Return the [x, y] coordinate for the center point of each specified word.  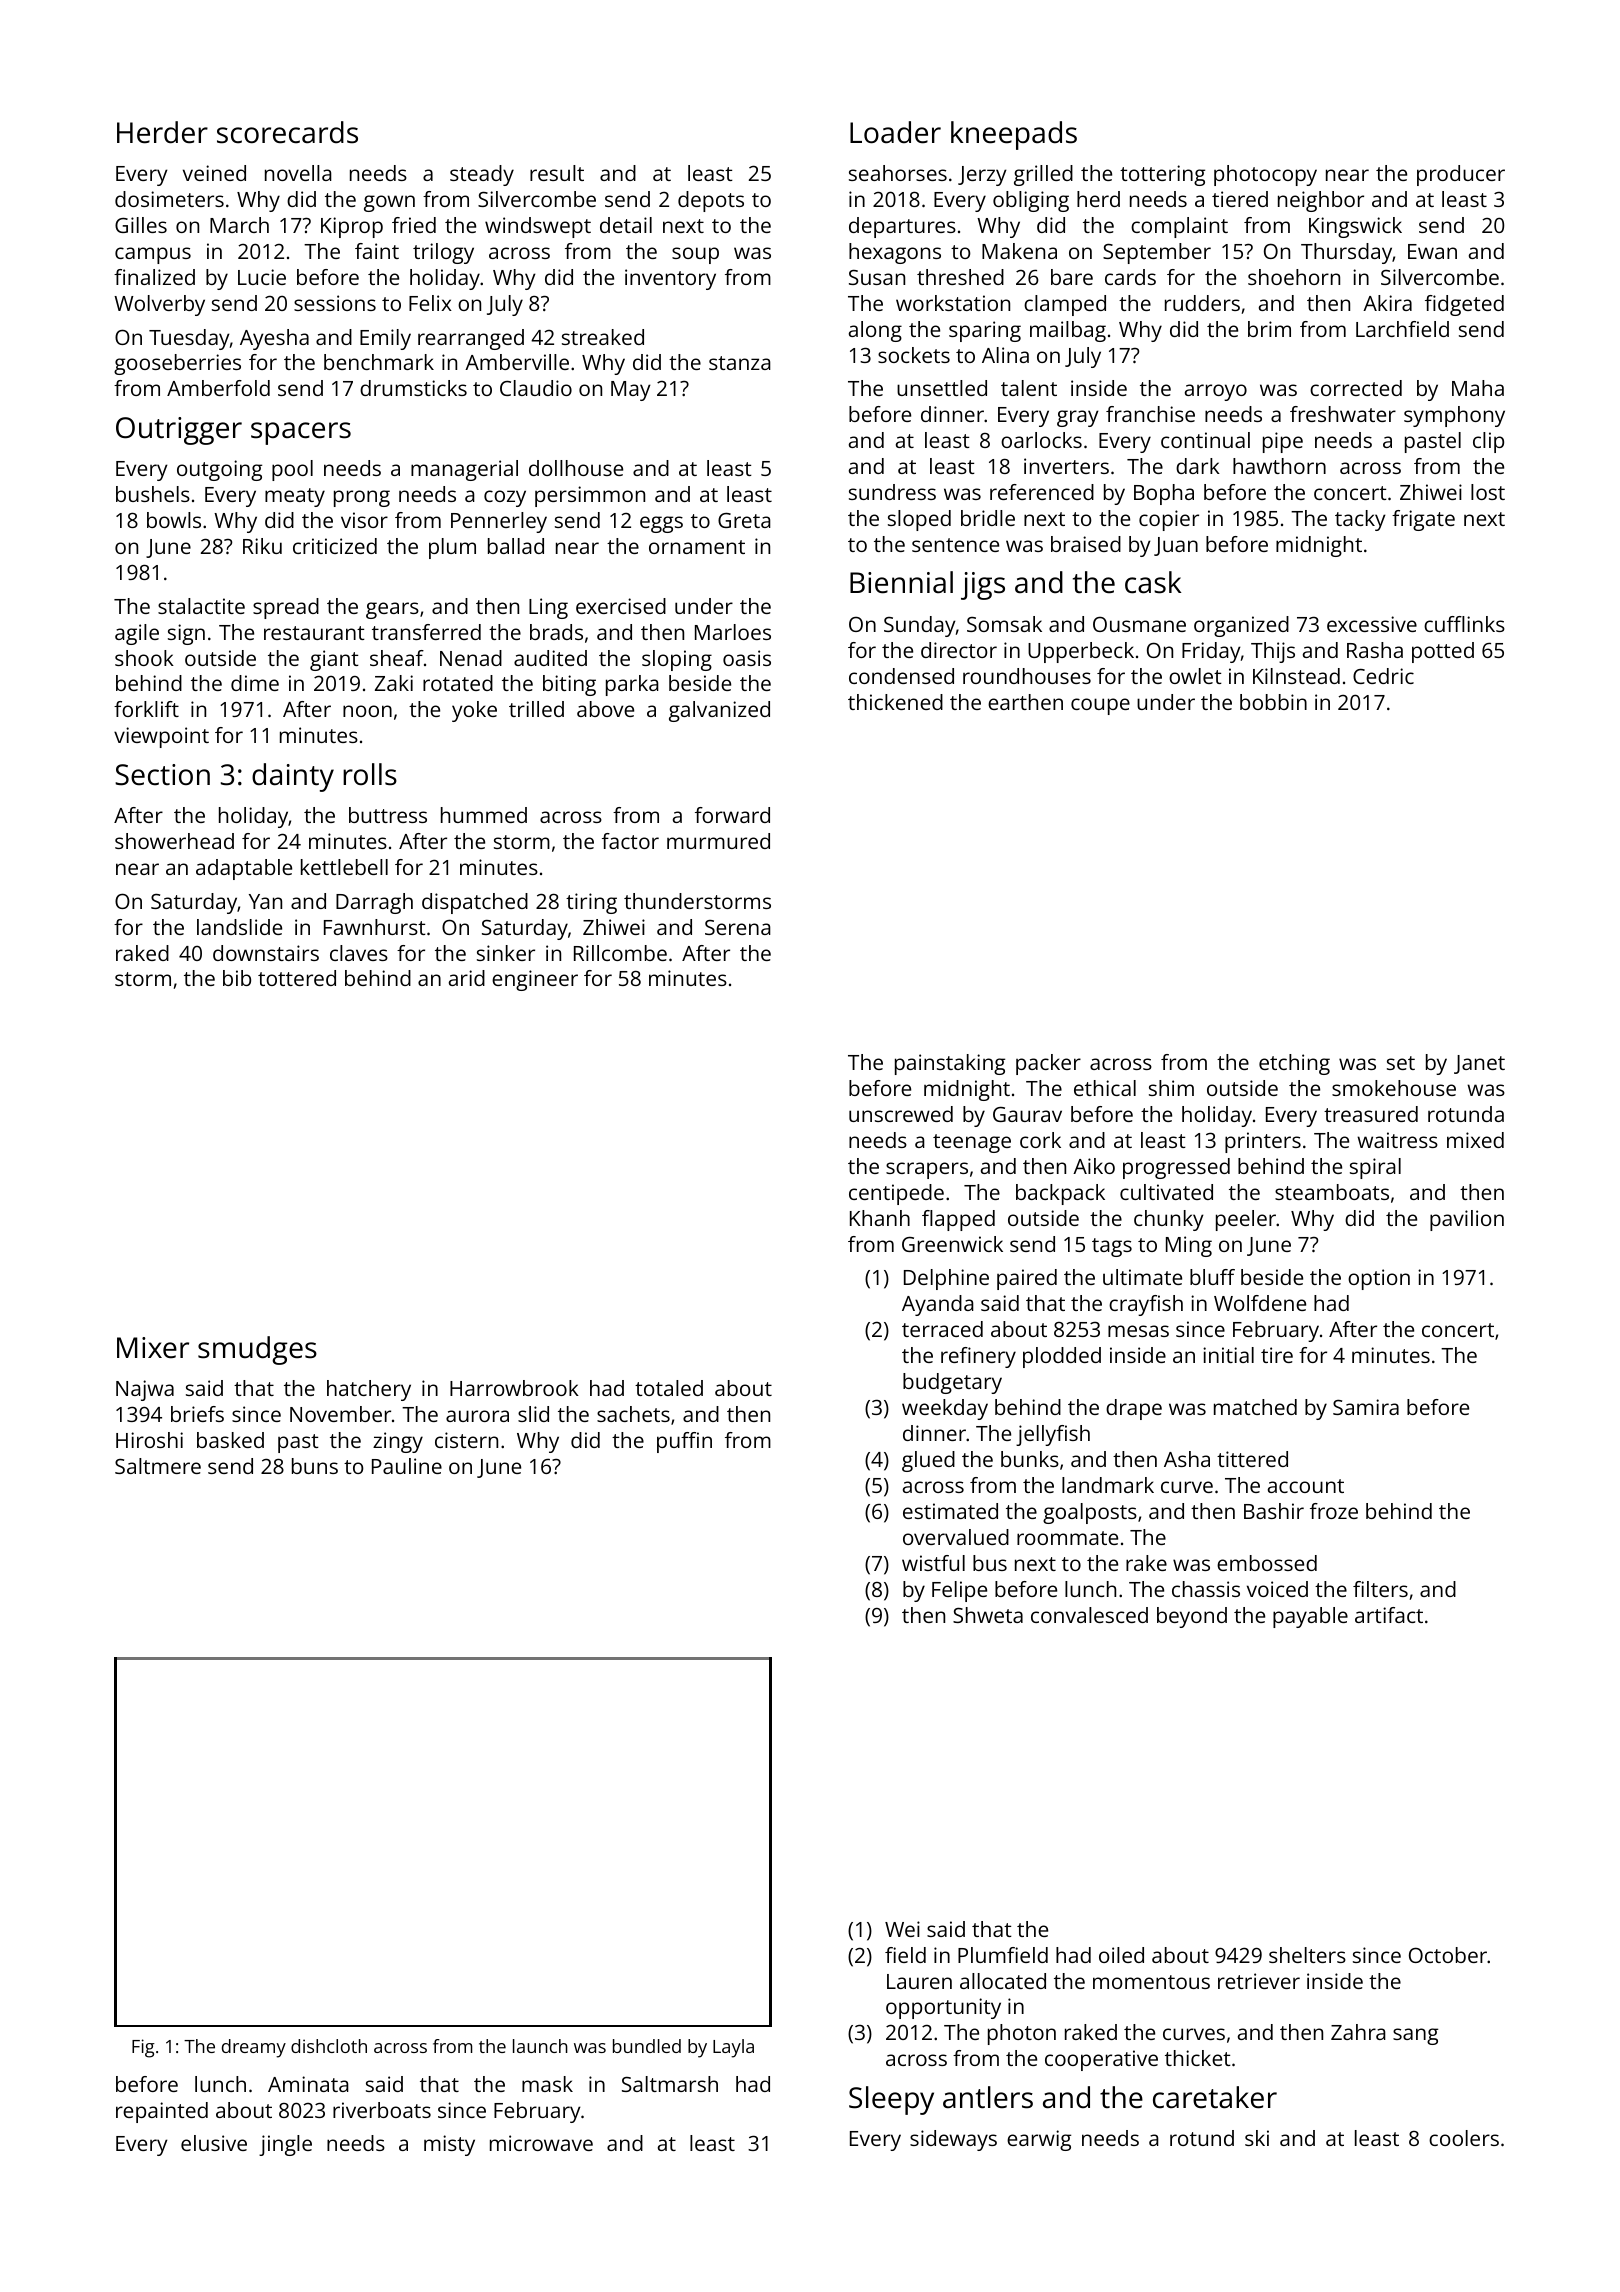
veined [214, 173]
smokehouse [1394, 1088]
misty [449, 2145]
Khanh [880, 1218]
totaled [669, 1388]
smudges [257, 1350]
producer [1461, 175]
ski [1257, 2138]
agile [137, 634]
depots [711, 201]
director [959, 650]
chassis [1206, 1589]
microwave [541, 2143]
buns [315, 1466]
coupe [1100, 706]
